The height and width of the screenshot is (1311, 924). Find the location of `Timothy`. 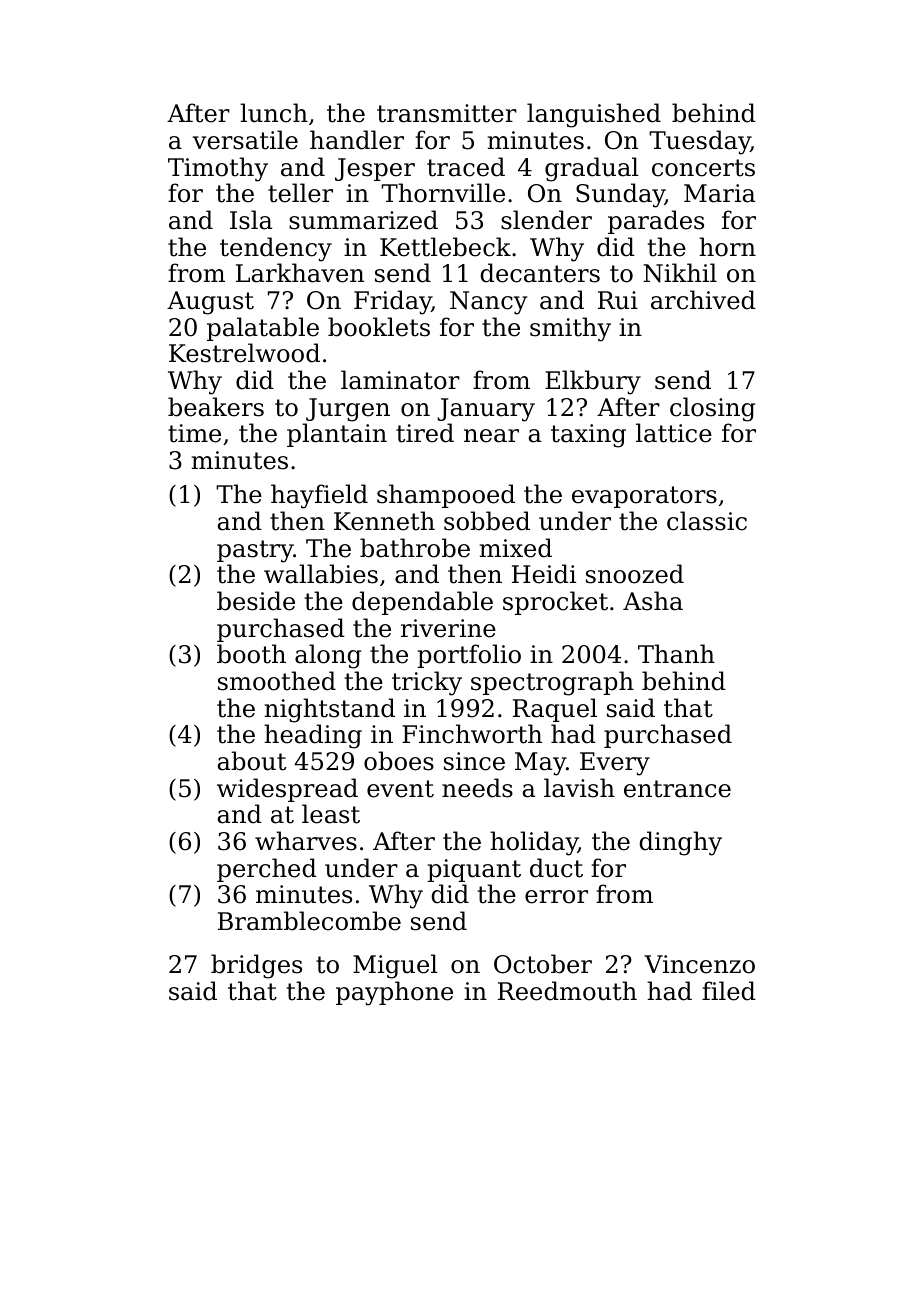

Timothy is located at coordinates (218, 169).
